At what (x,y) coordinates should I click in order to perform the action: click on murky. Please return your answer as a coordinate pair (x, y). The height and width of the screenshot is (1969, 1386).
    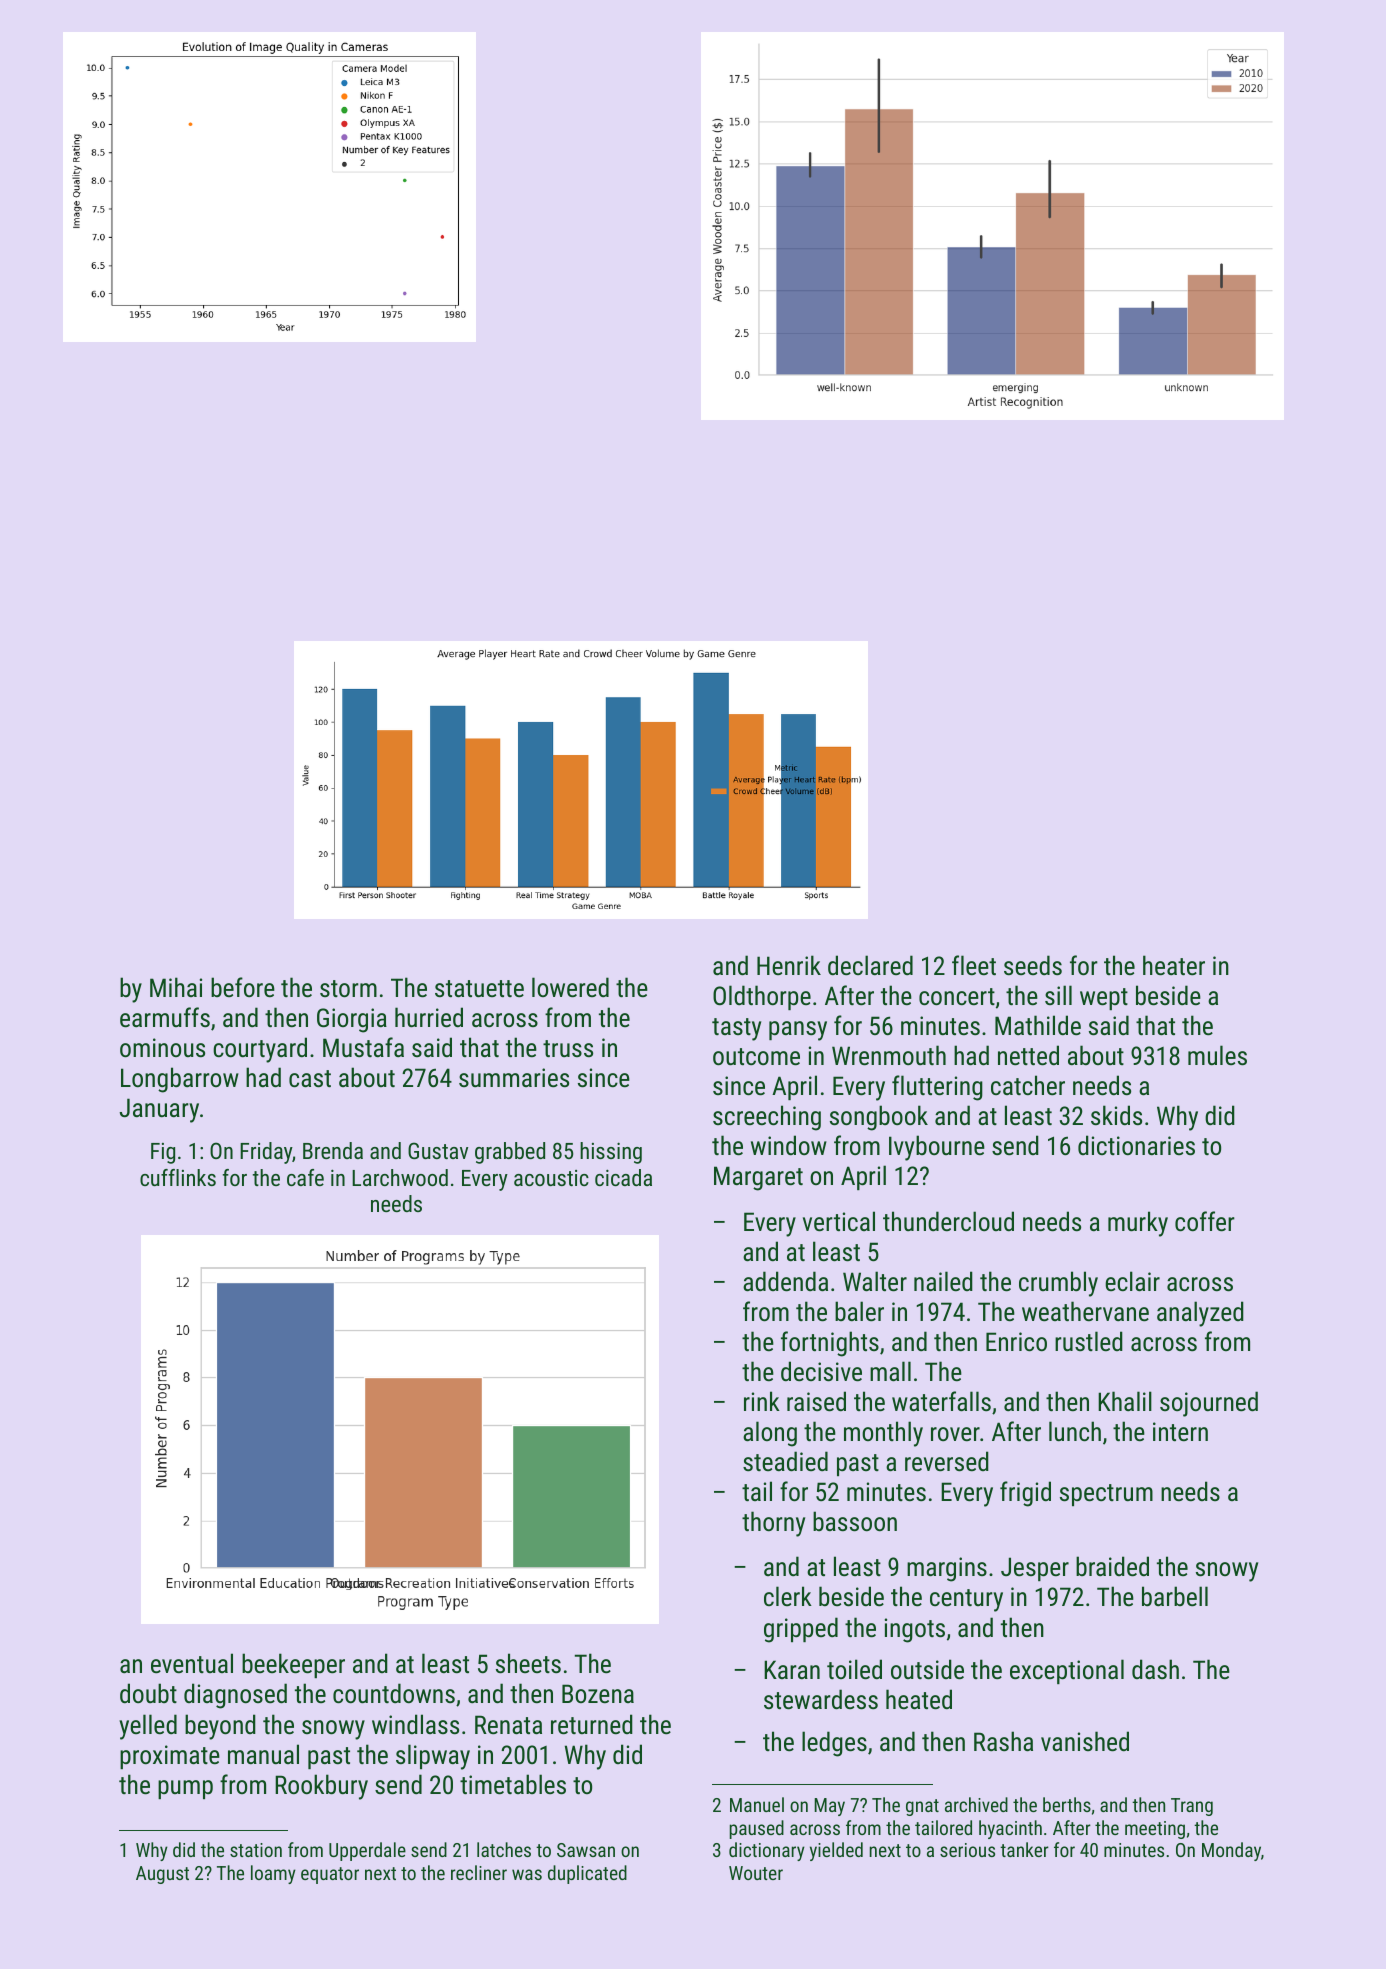
    Looking at the image, I should click on (1138, 1224).
